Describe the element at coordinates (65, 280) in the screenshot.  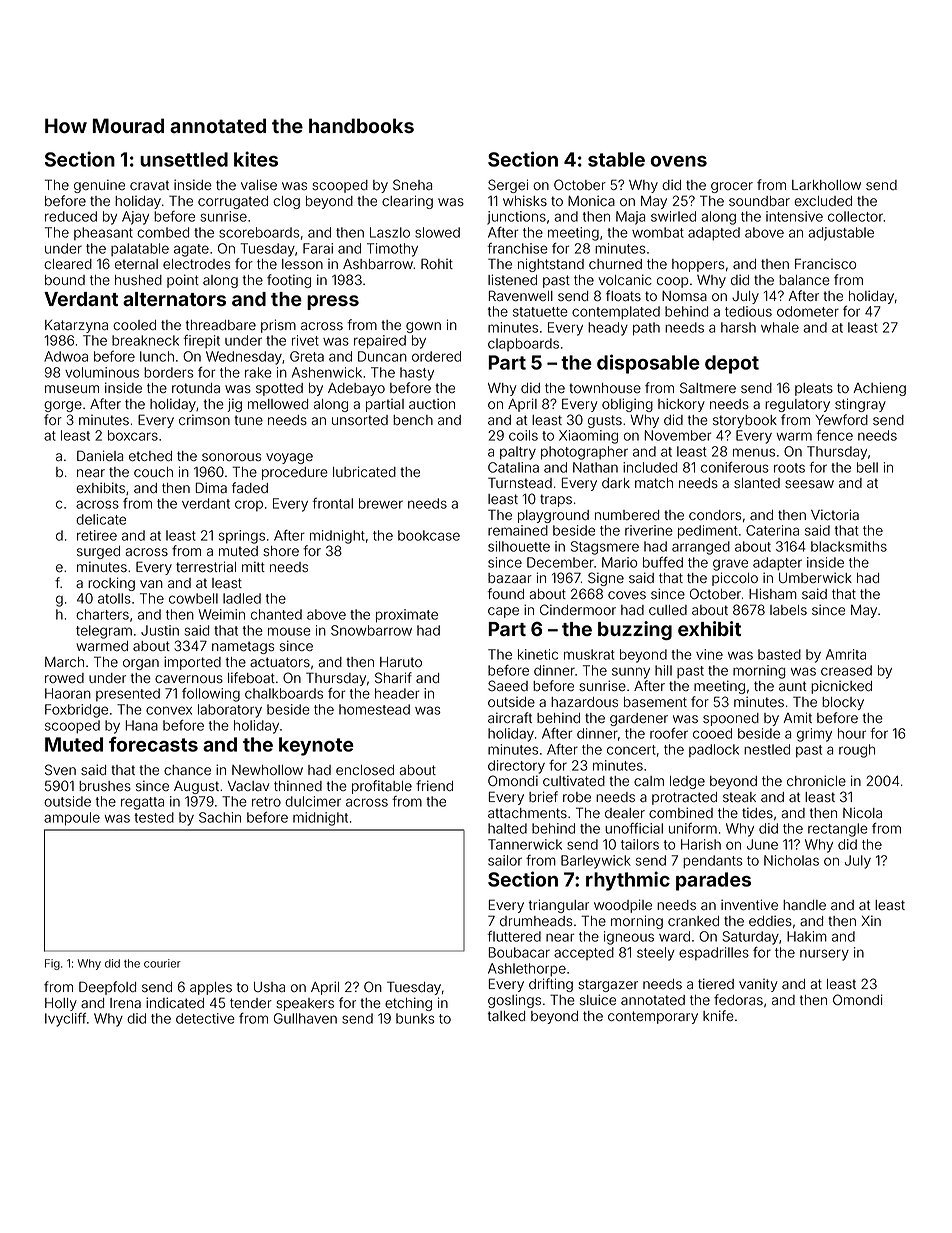
I see `bound` at that location.
